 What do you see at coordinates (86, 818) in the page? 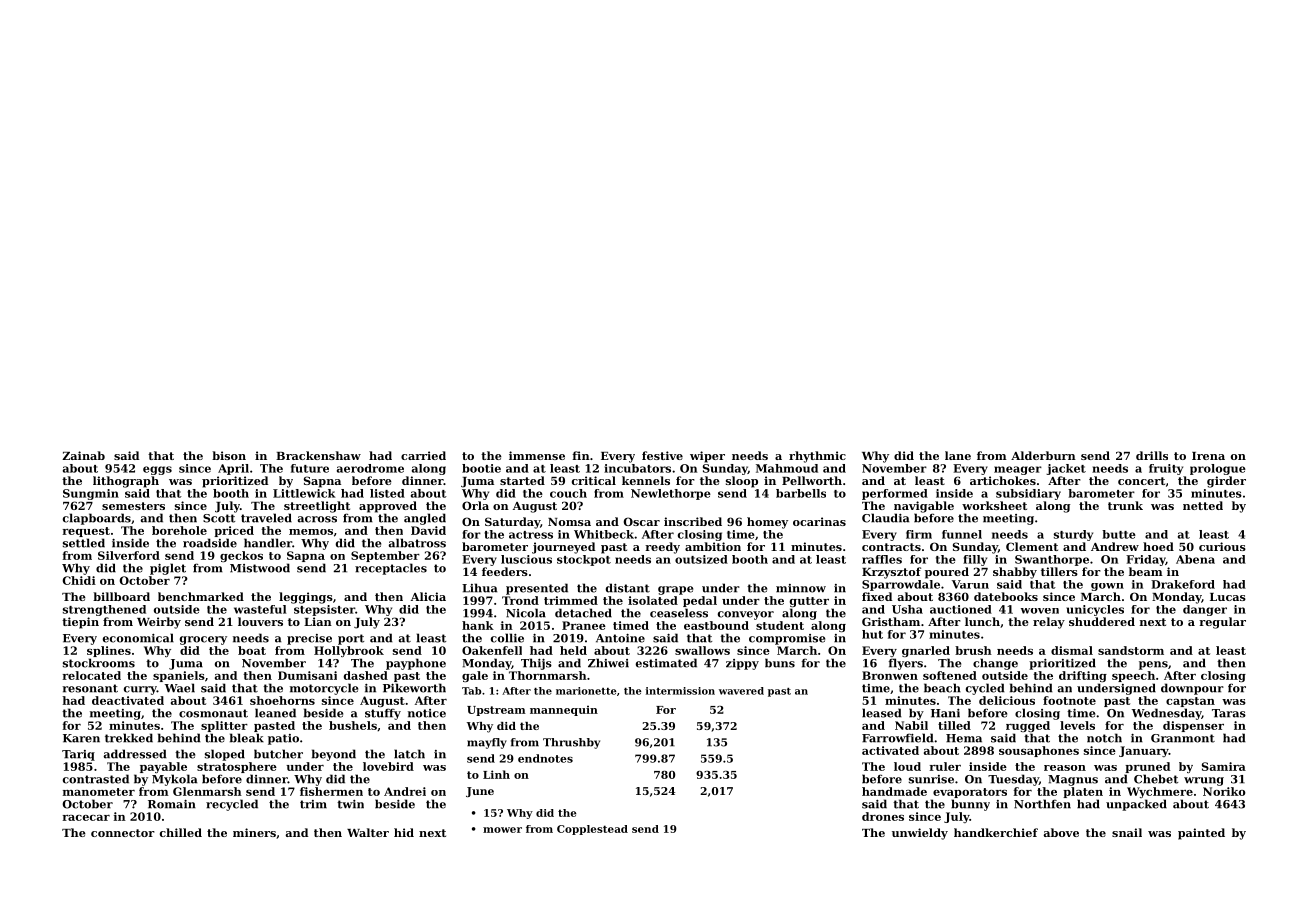
I see `racecar` at bounding box center [86, 818].
